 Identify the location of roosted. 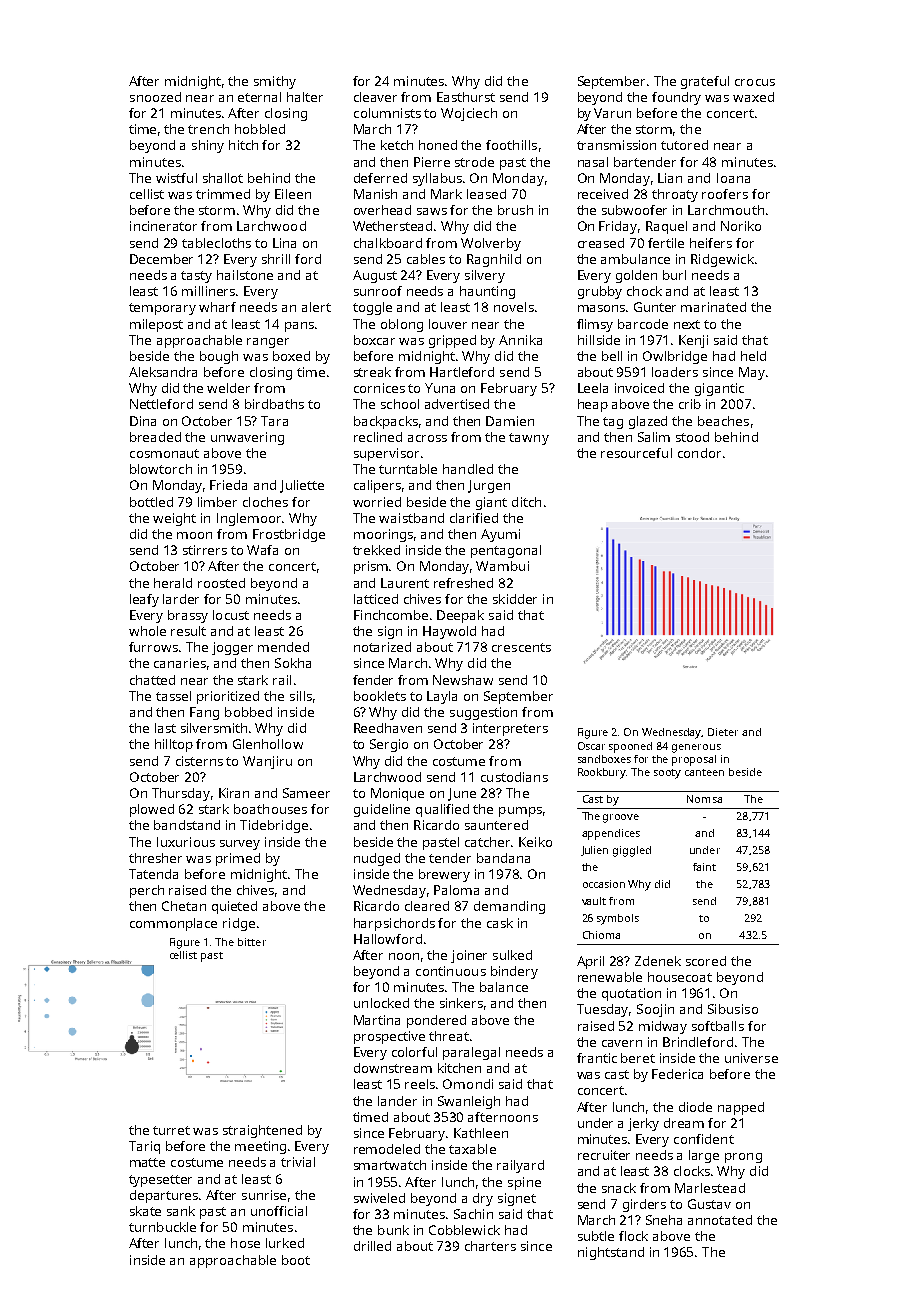
(221, 583).
